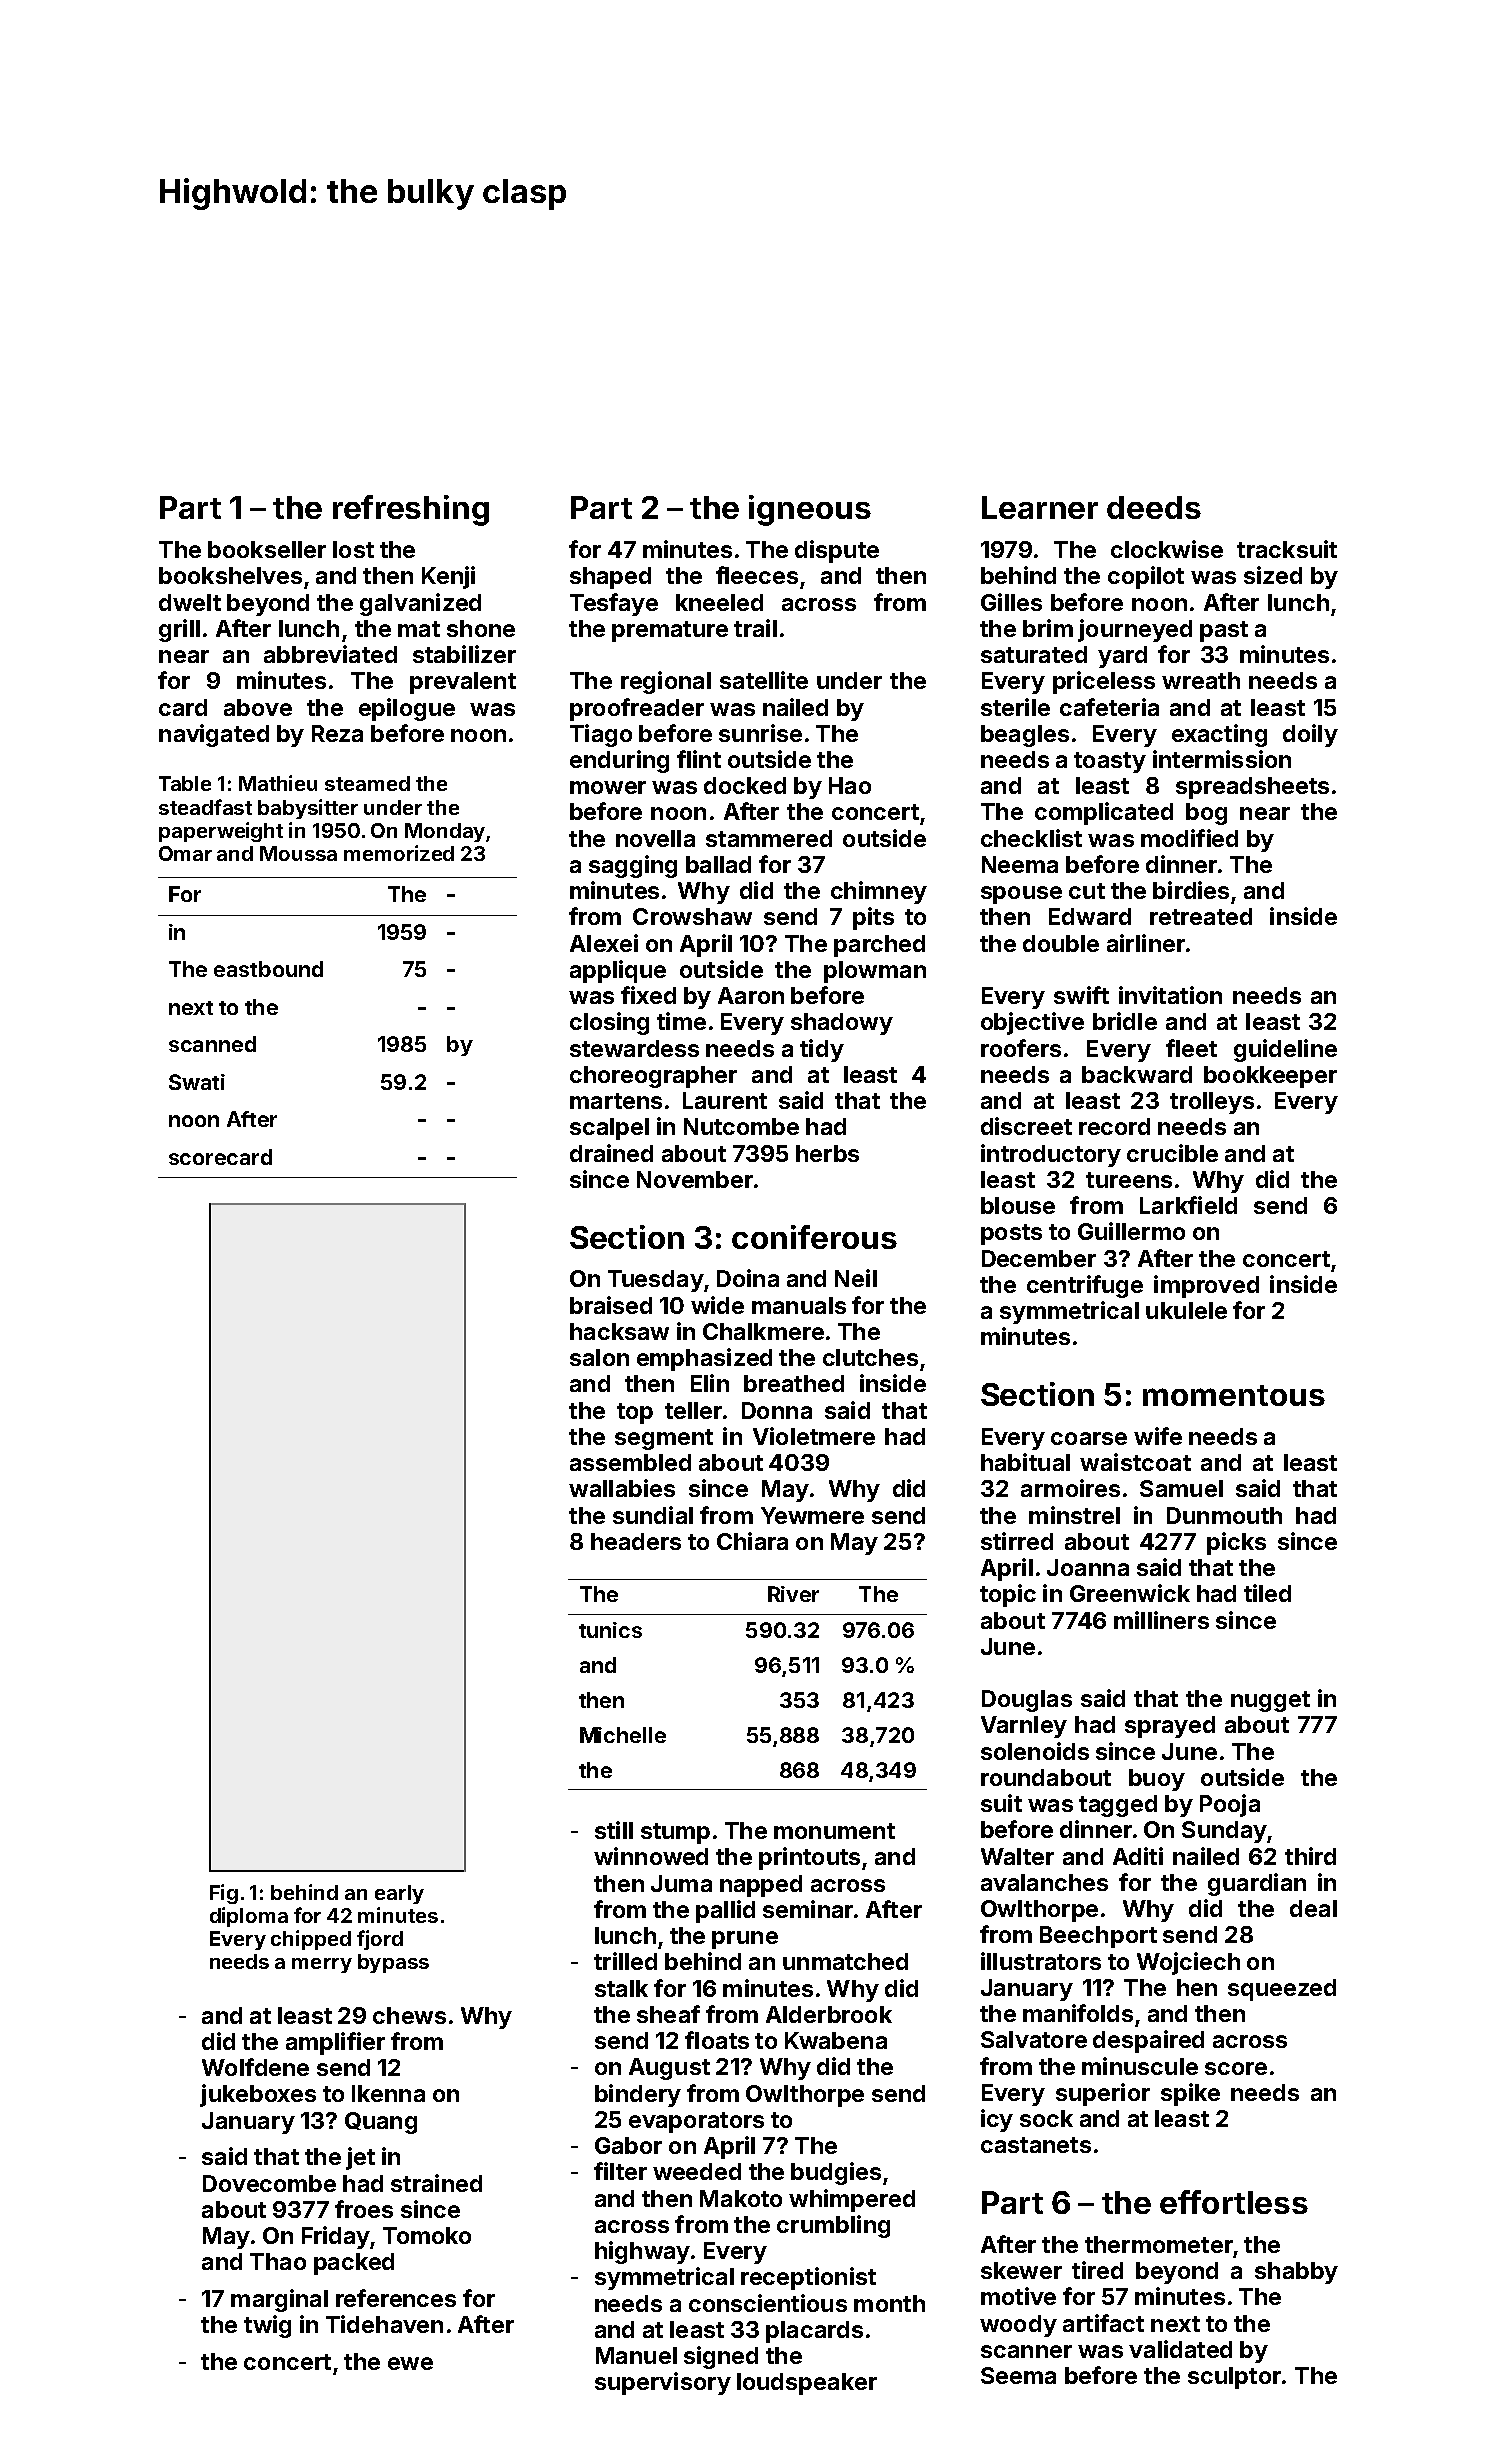 The height and width of the image is (2464, 1496). What do you see at coordinates (1267, 1593) in the image?
I see `tiled` at bounding box center [1267, 1593].
